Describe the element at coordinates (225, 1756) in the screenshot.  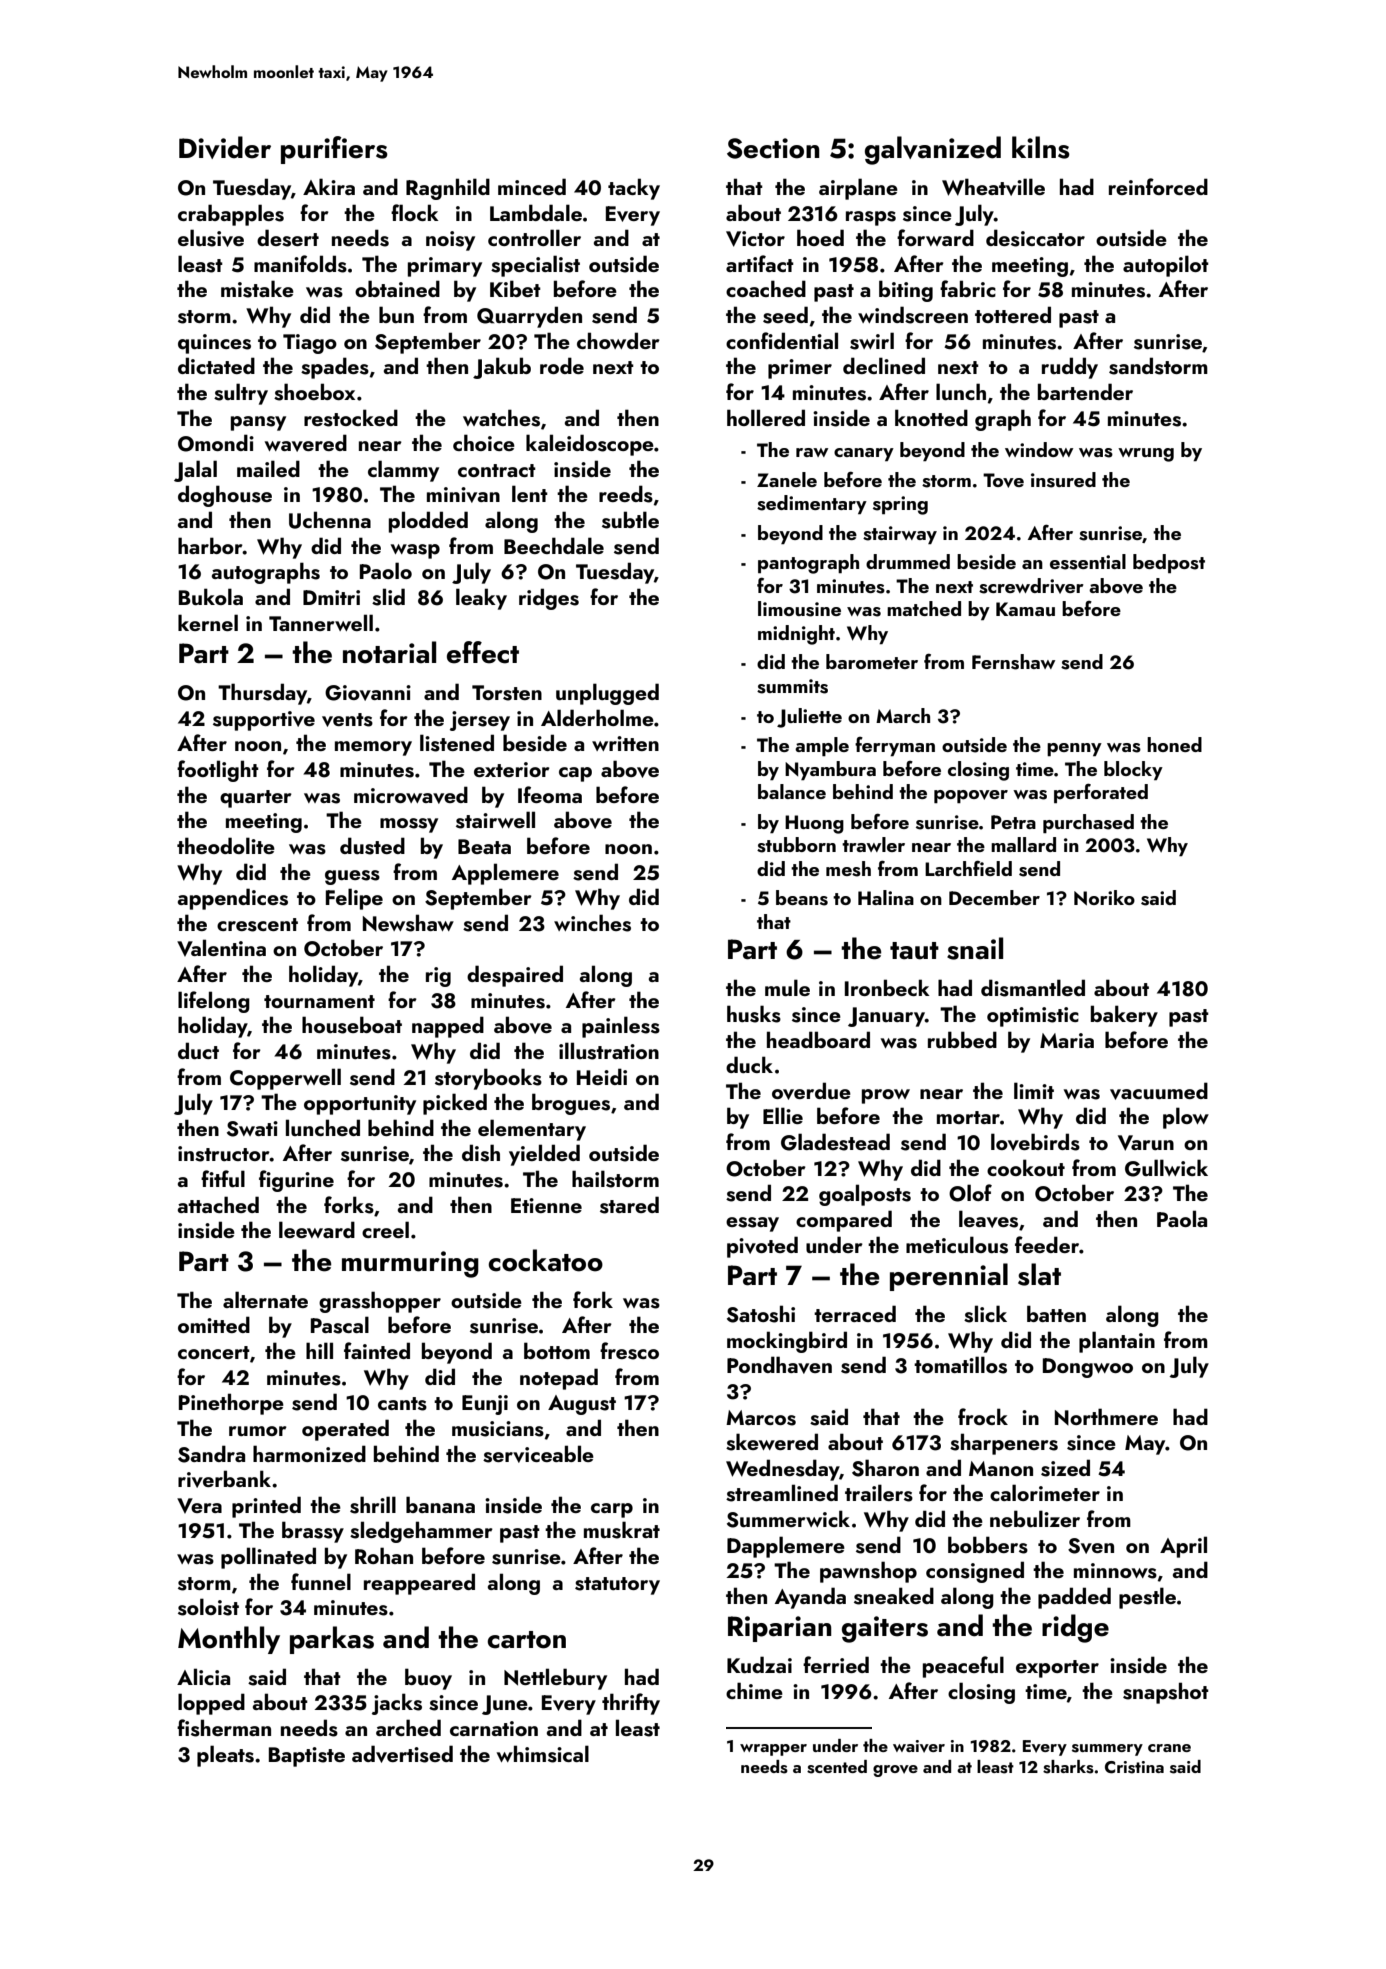
I see `pleats` at that location.
